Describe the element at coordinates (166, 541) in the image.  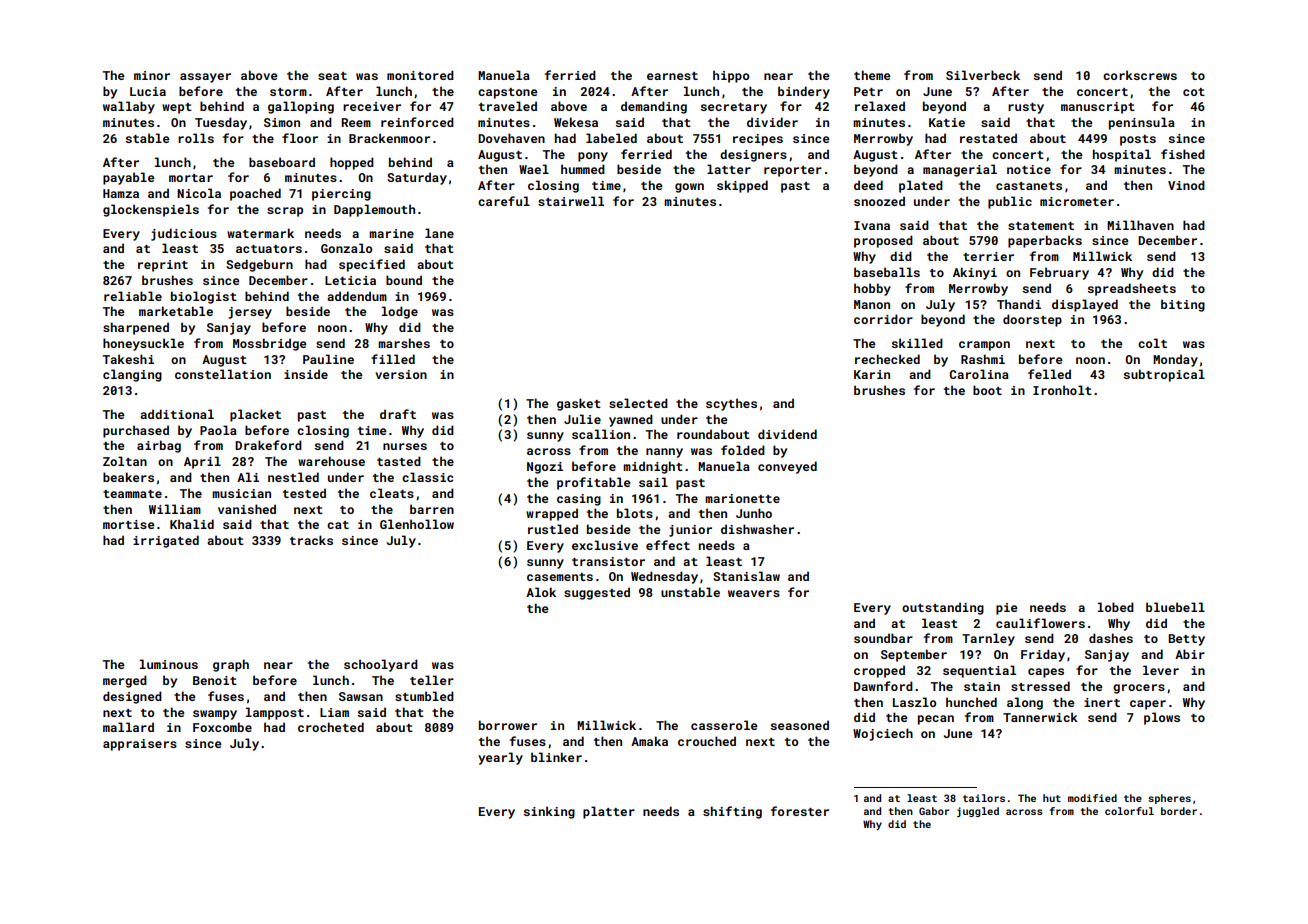
I see `irrigated` at that location.
